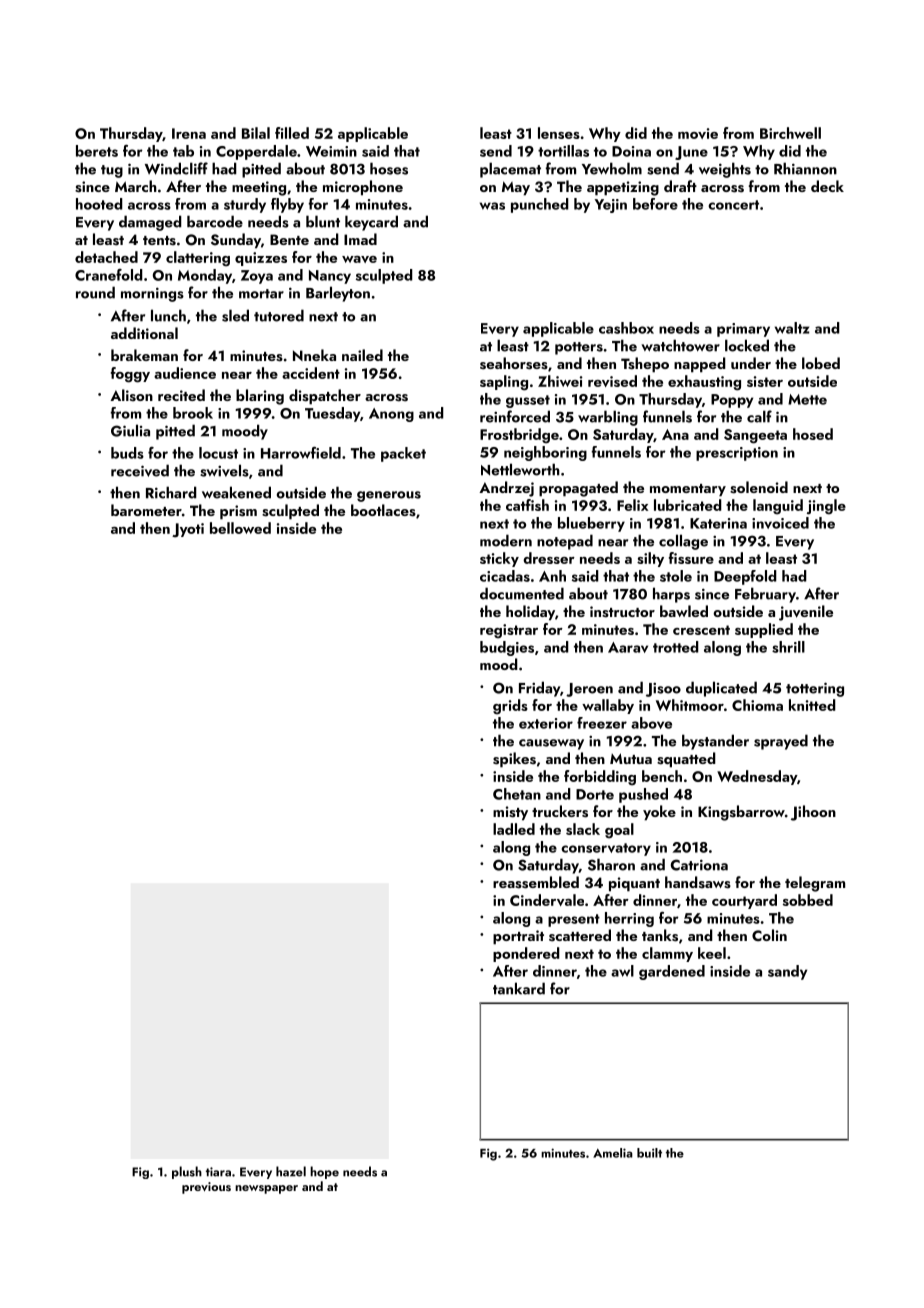 This page has height=1308, width=924. I want to click on blueberry, so click(591, 524).
